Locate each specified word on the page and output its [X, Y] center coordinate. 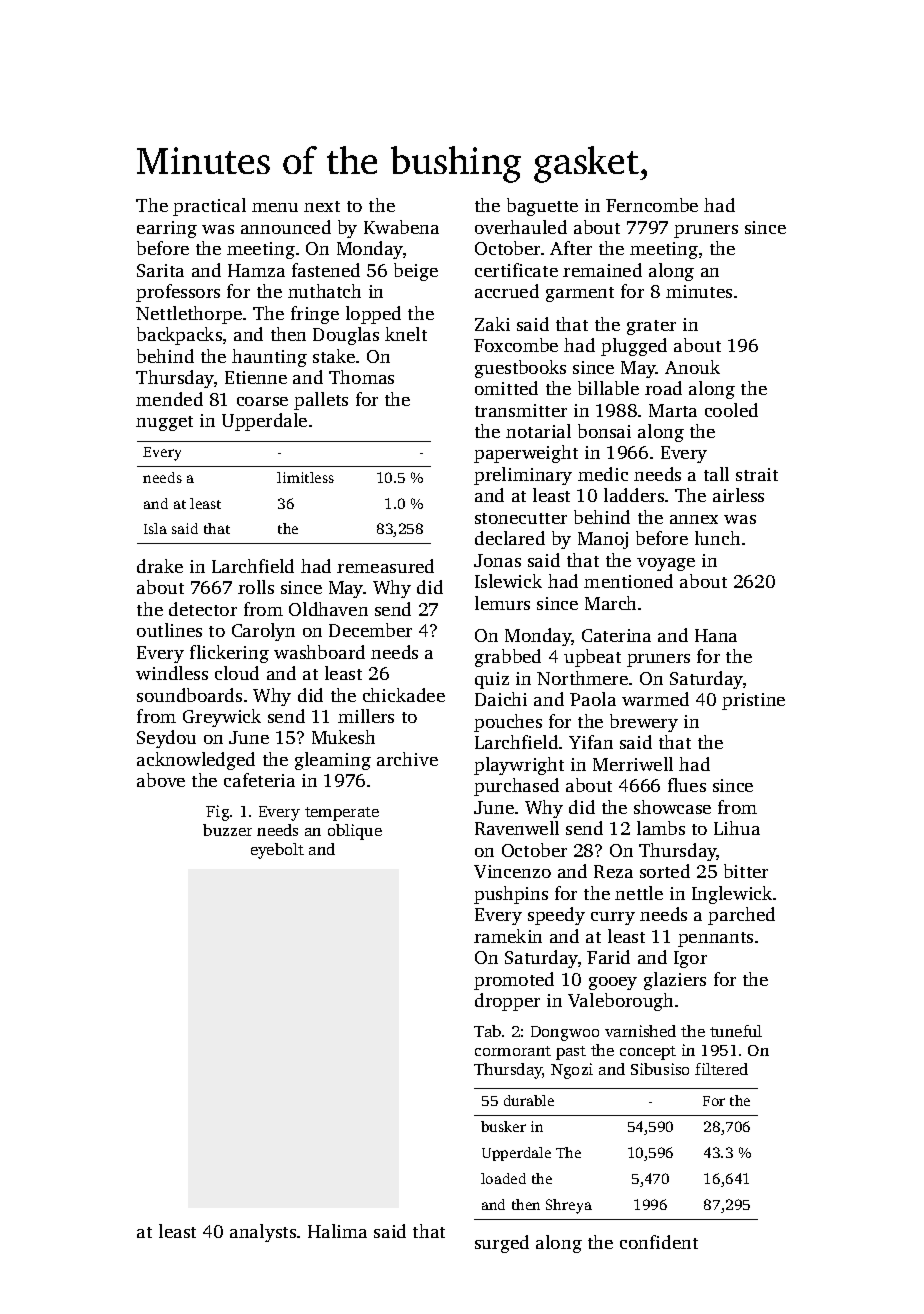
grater [651, 327]
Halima [337, 1231]
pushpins [511, 895]
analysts [263, 1233]
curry [613, 918]
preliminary [523, 476]
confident [659, 1242]
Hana [716, 635]
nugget [164, 423]
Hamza [256, 270]
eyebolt [277, 851]
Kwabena [401, 227]
